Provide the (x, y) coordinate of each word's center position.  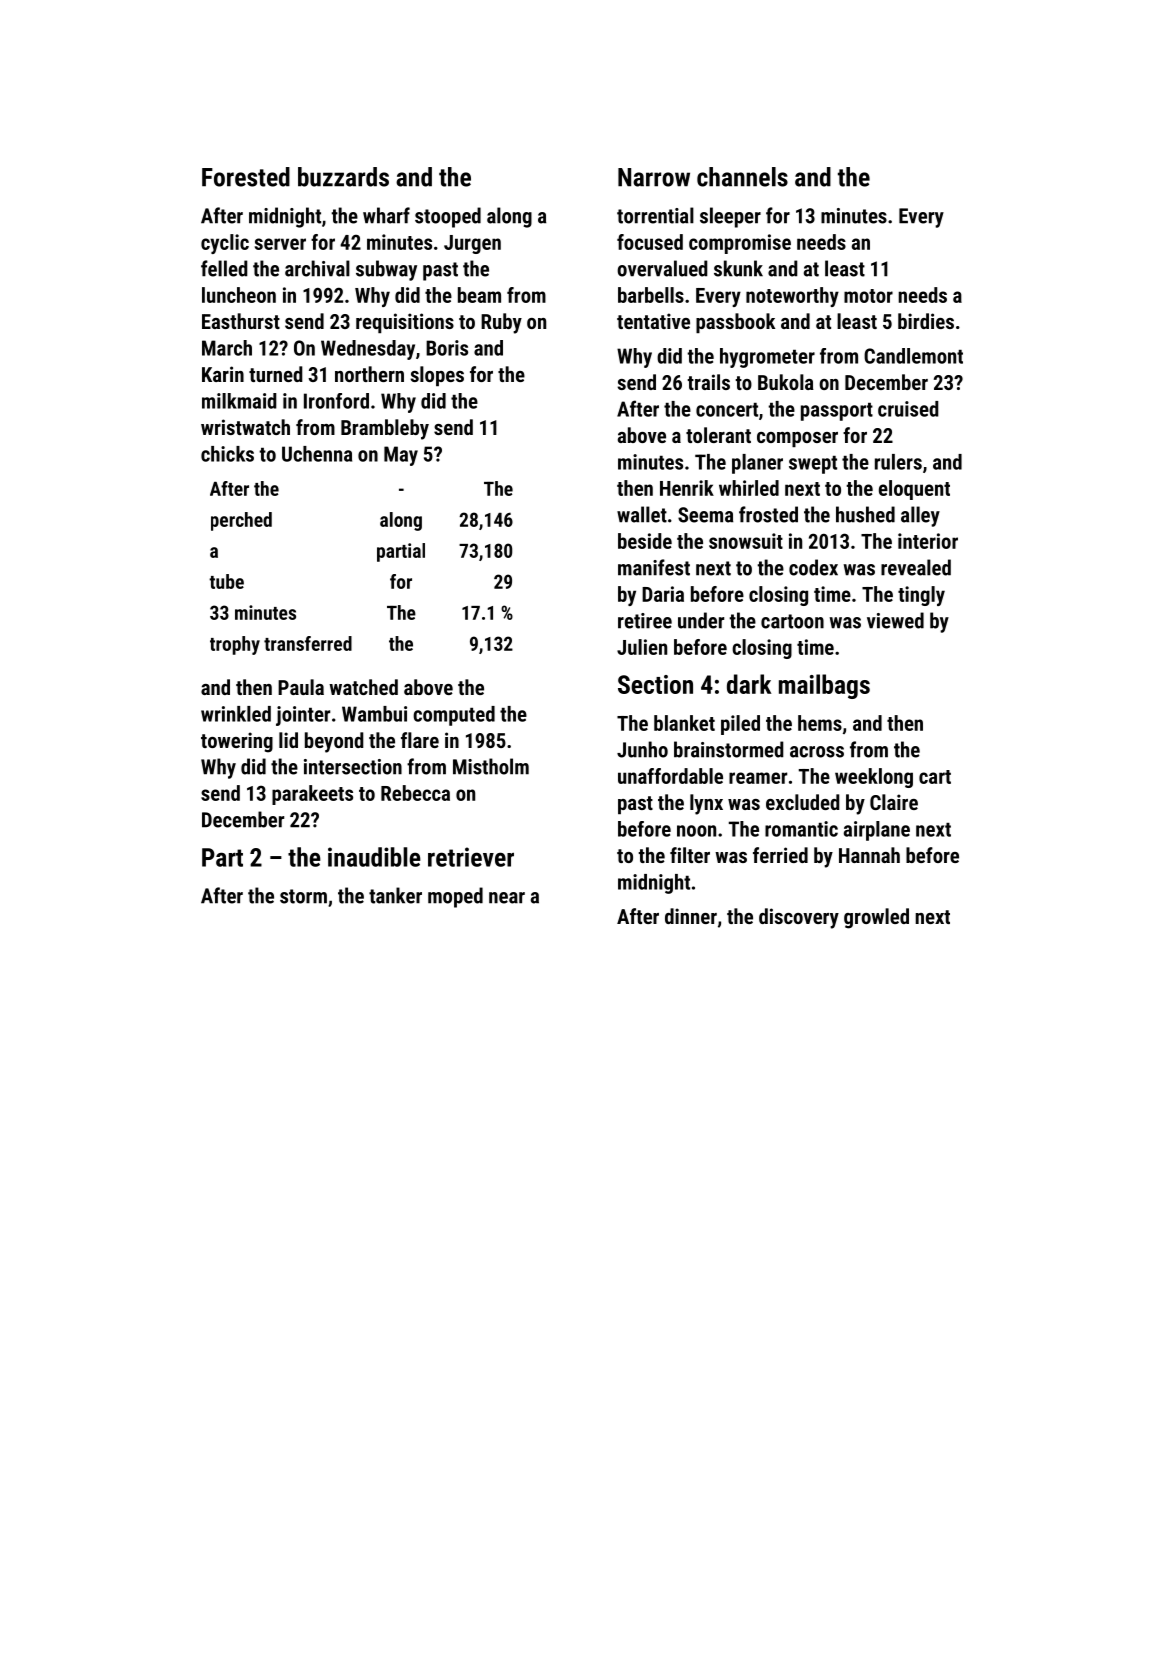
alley (920, 516)
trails (708, 382)
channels (742, 177)
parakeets (312, 795)
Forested (246, 177)
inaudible (374, 857)
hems (820, 723)
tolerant (718, 435)
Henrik (687, 488)
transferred (308, 643)
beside (645, 541)
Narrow (654, 177)
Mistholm (491, 766)
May (401, 456)
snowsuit (746, 541)
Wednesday (368, 350)
